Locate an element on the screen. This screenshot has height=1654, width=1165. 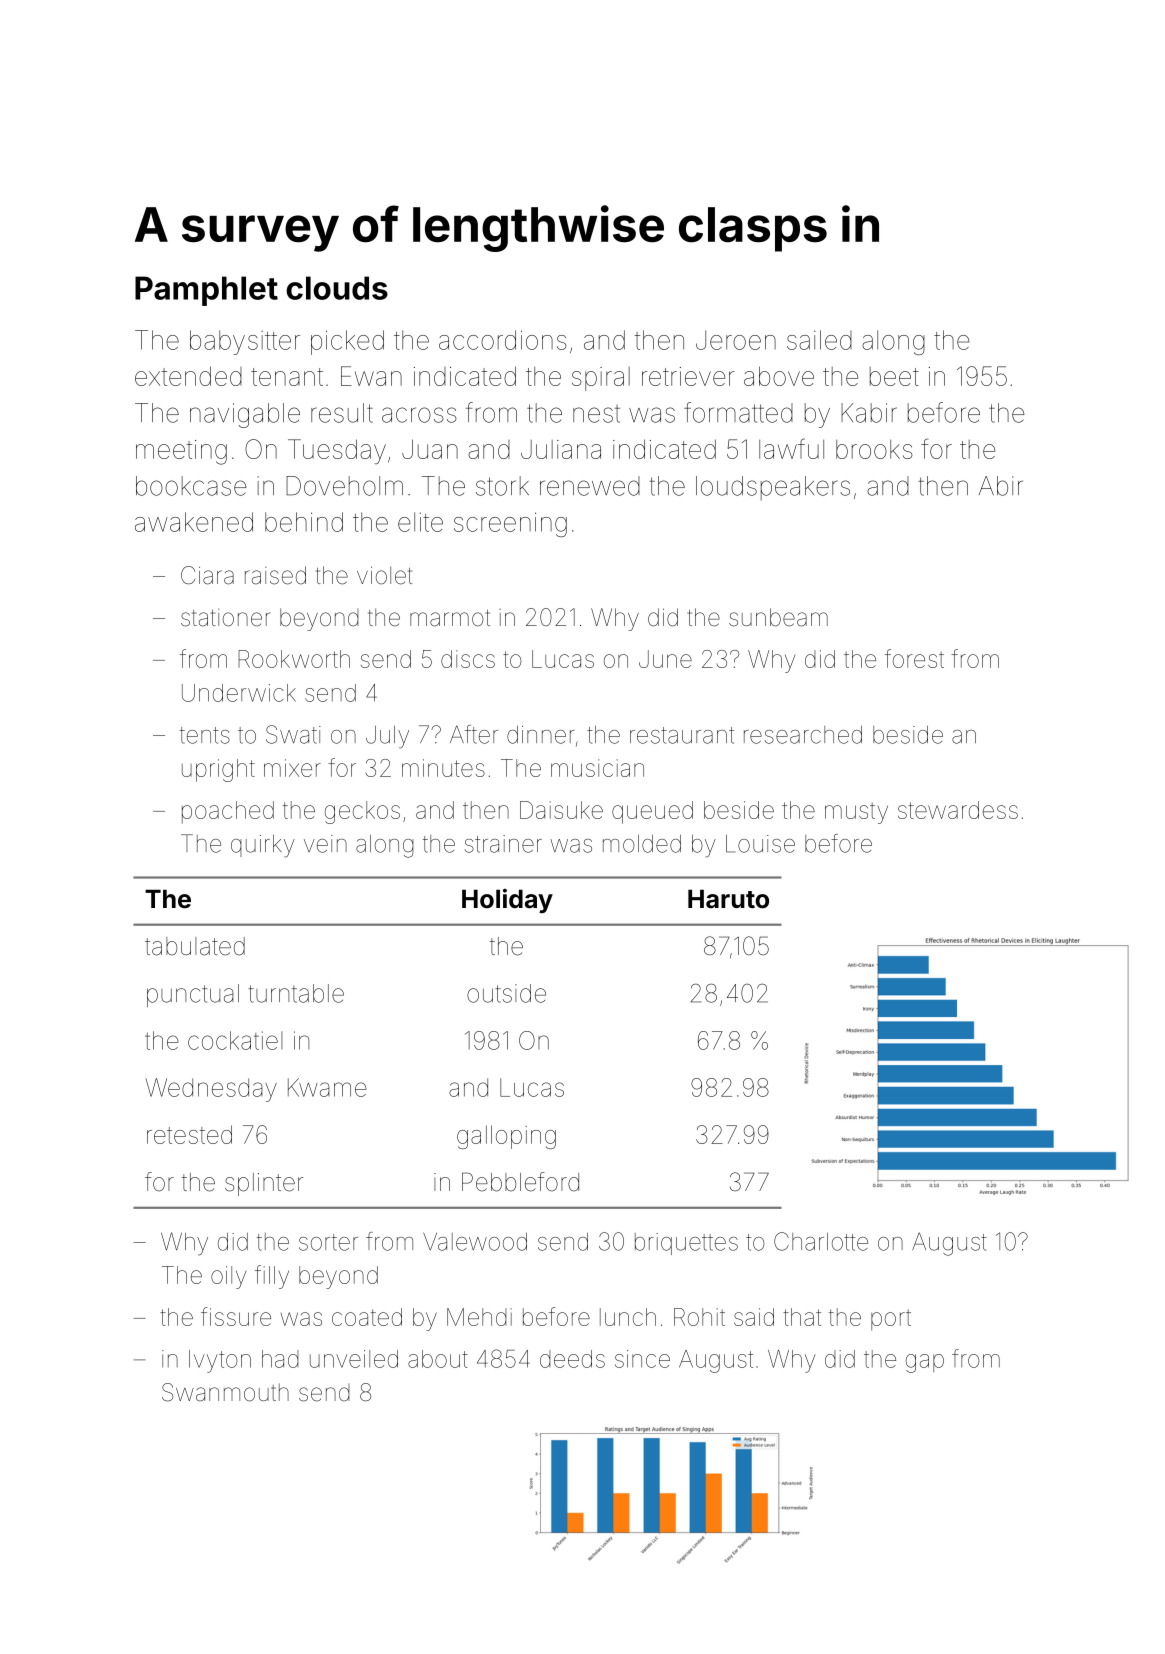
Swanmouth is located at coordinates (225, 1392).
